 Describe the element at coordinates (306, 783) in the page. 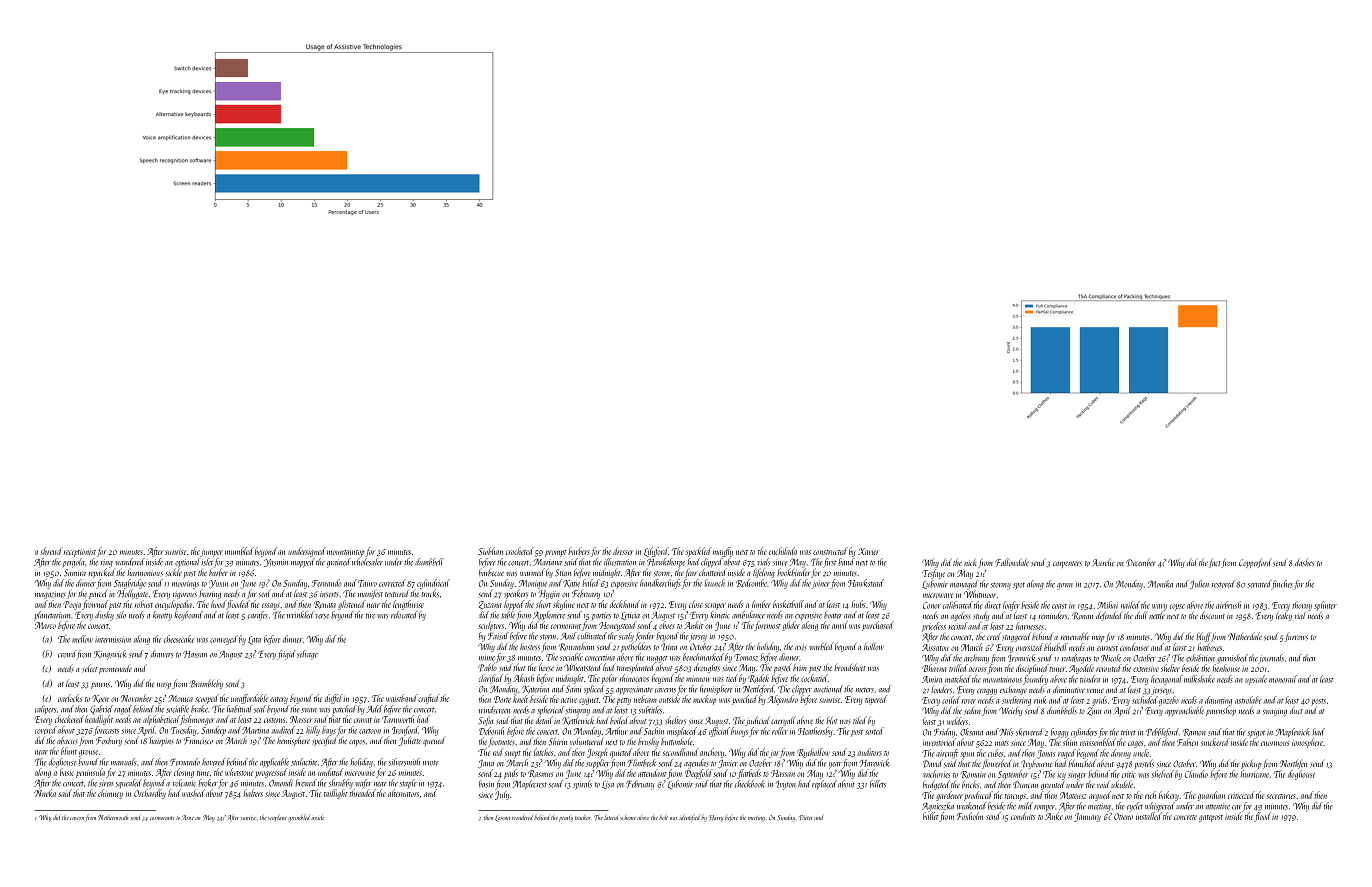

I see `brewed` at that location.
